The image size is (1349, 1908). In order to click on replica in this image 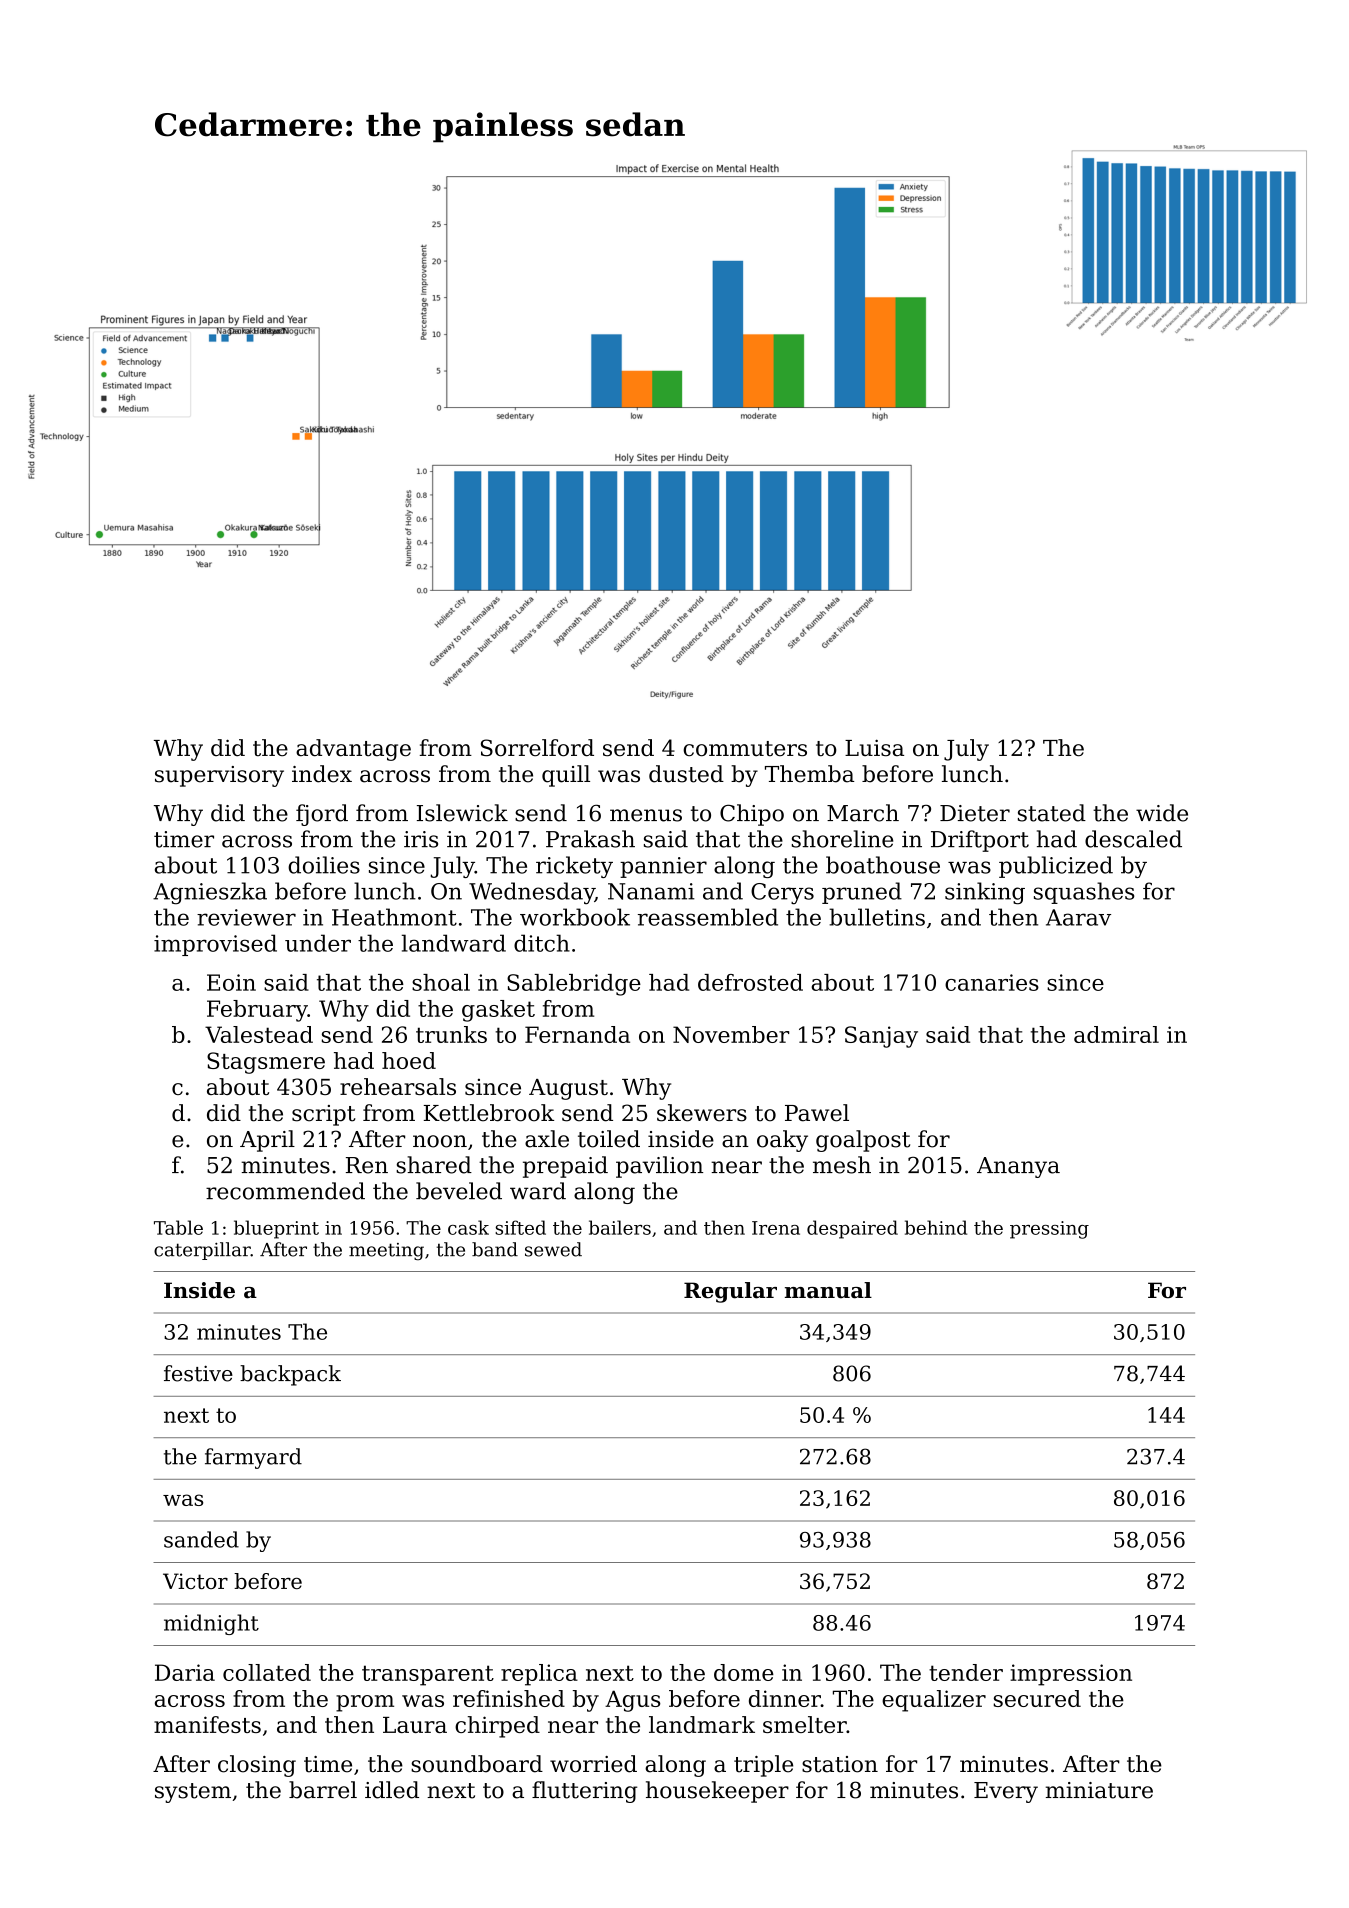, I will do `click(539, 1675)`.
